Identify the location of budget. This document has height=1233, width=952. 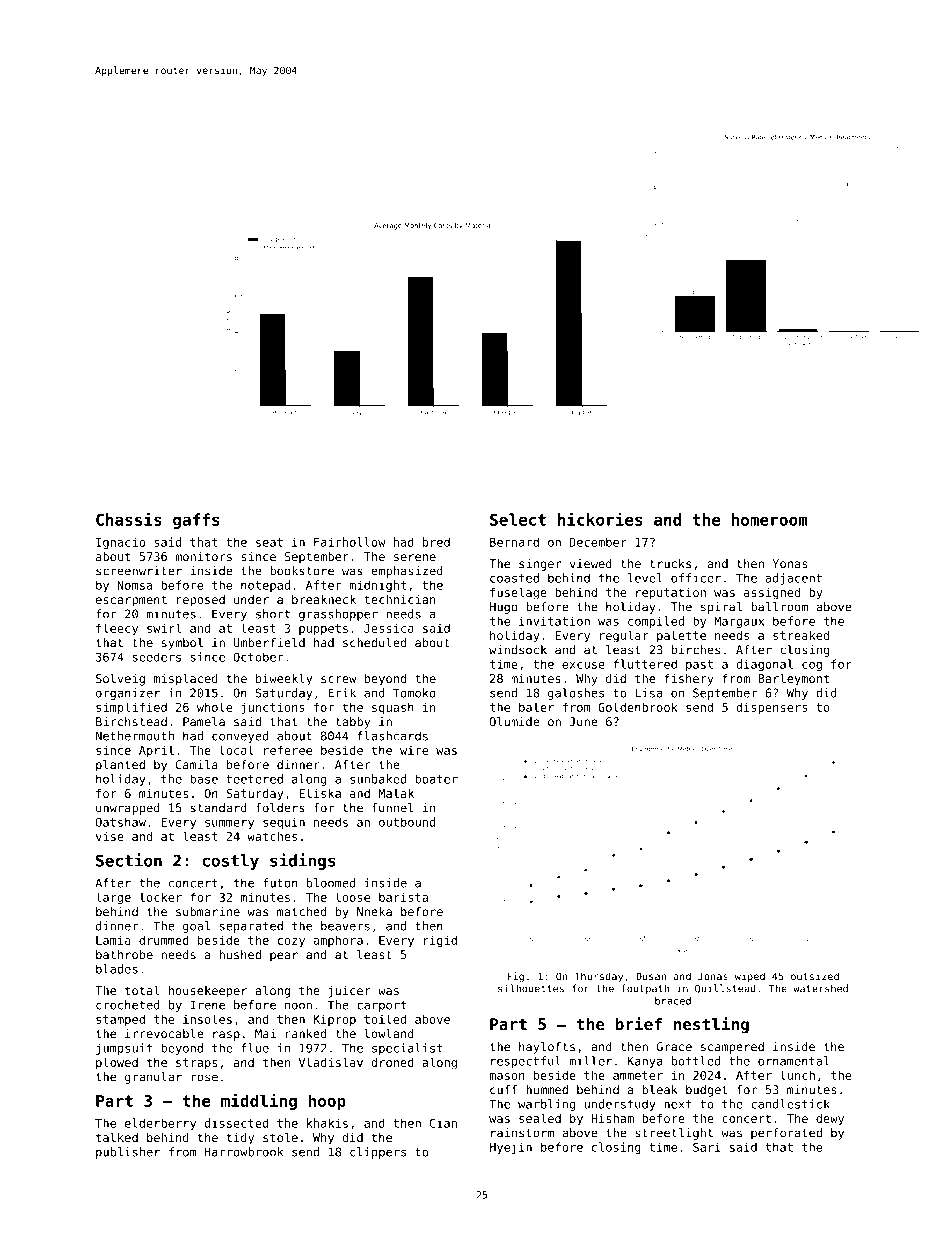
(707, 1091).
